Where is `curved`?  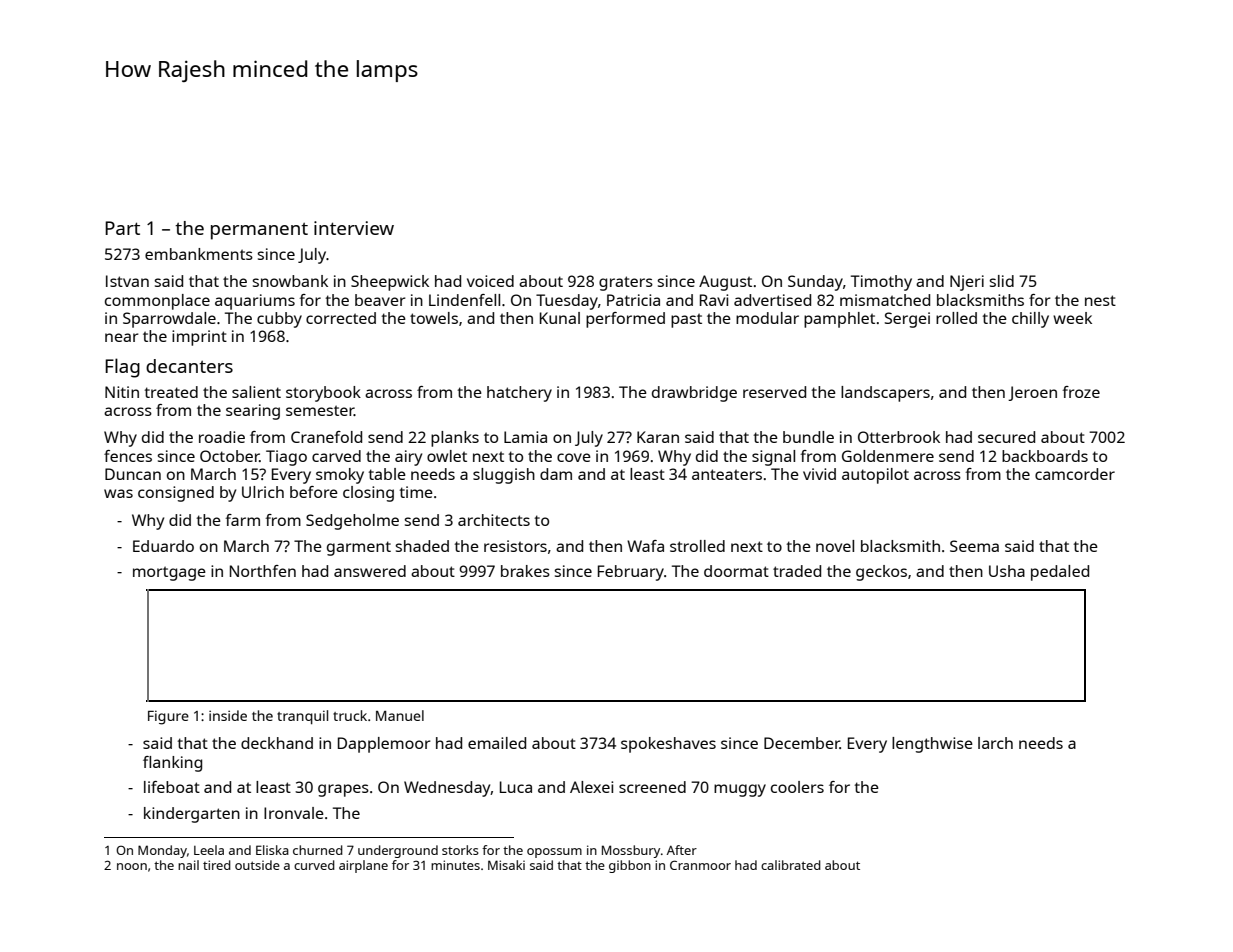
curved is located at coordinates (314, 865).
